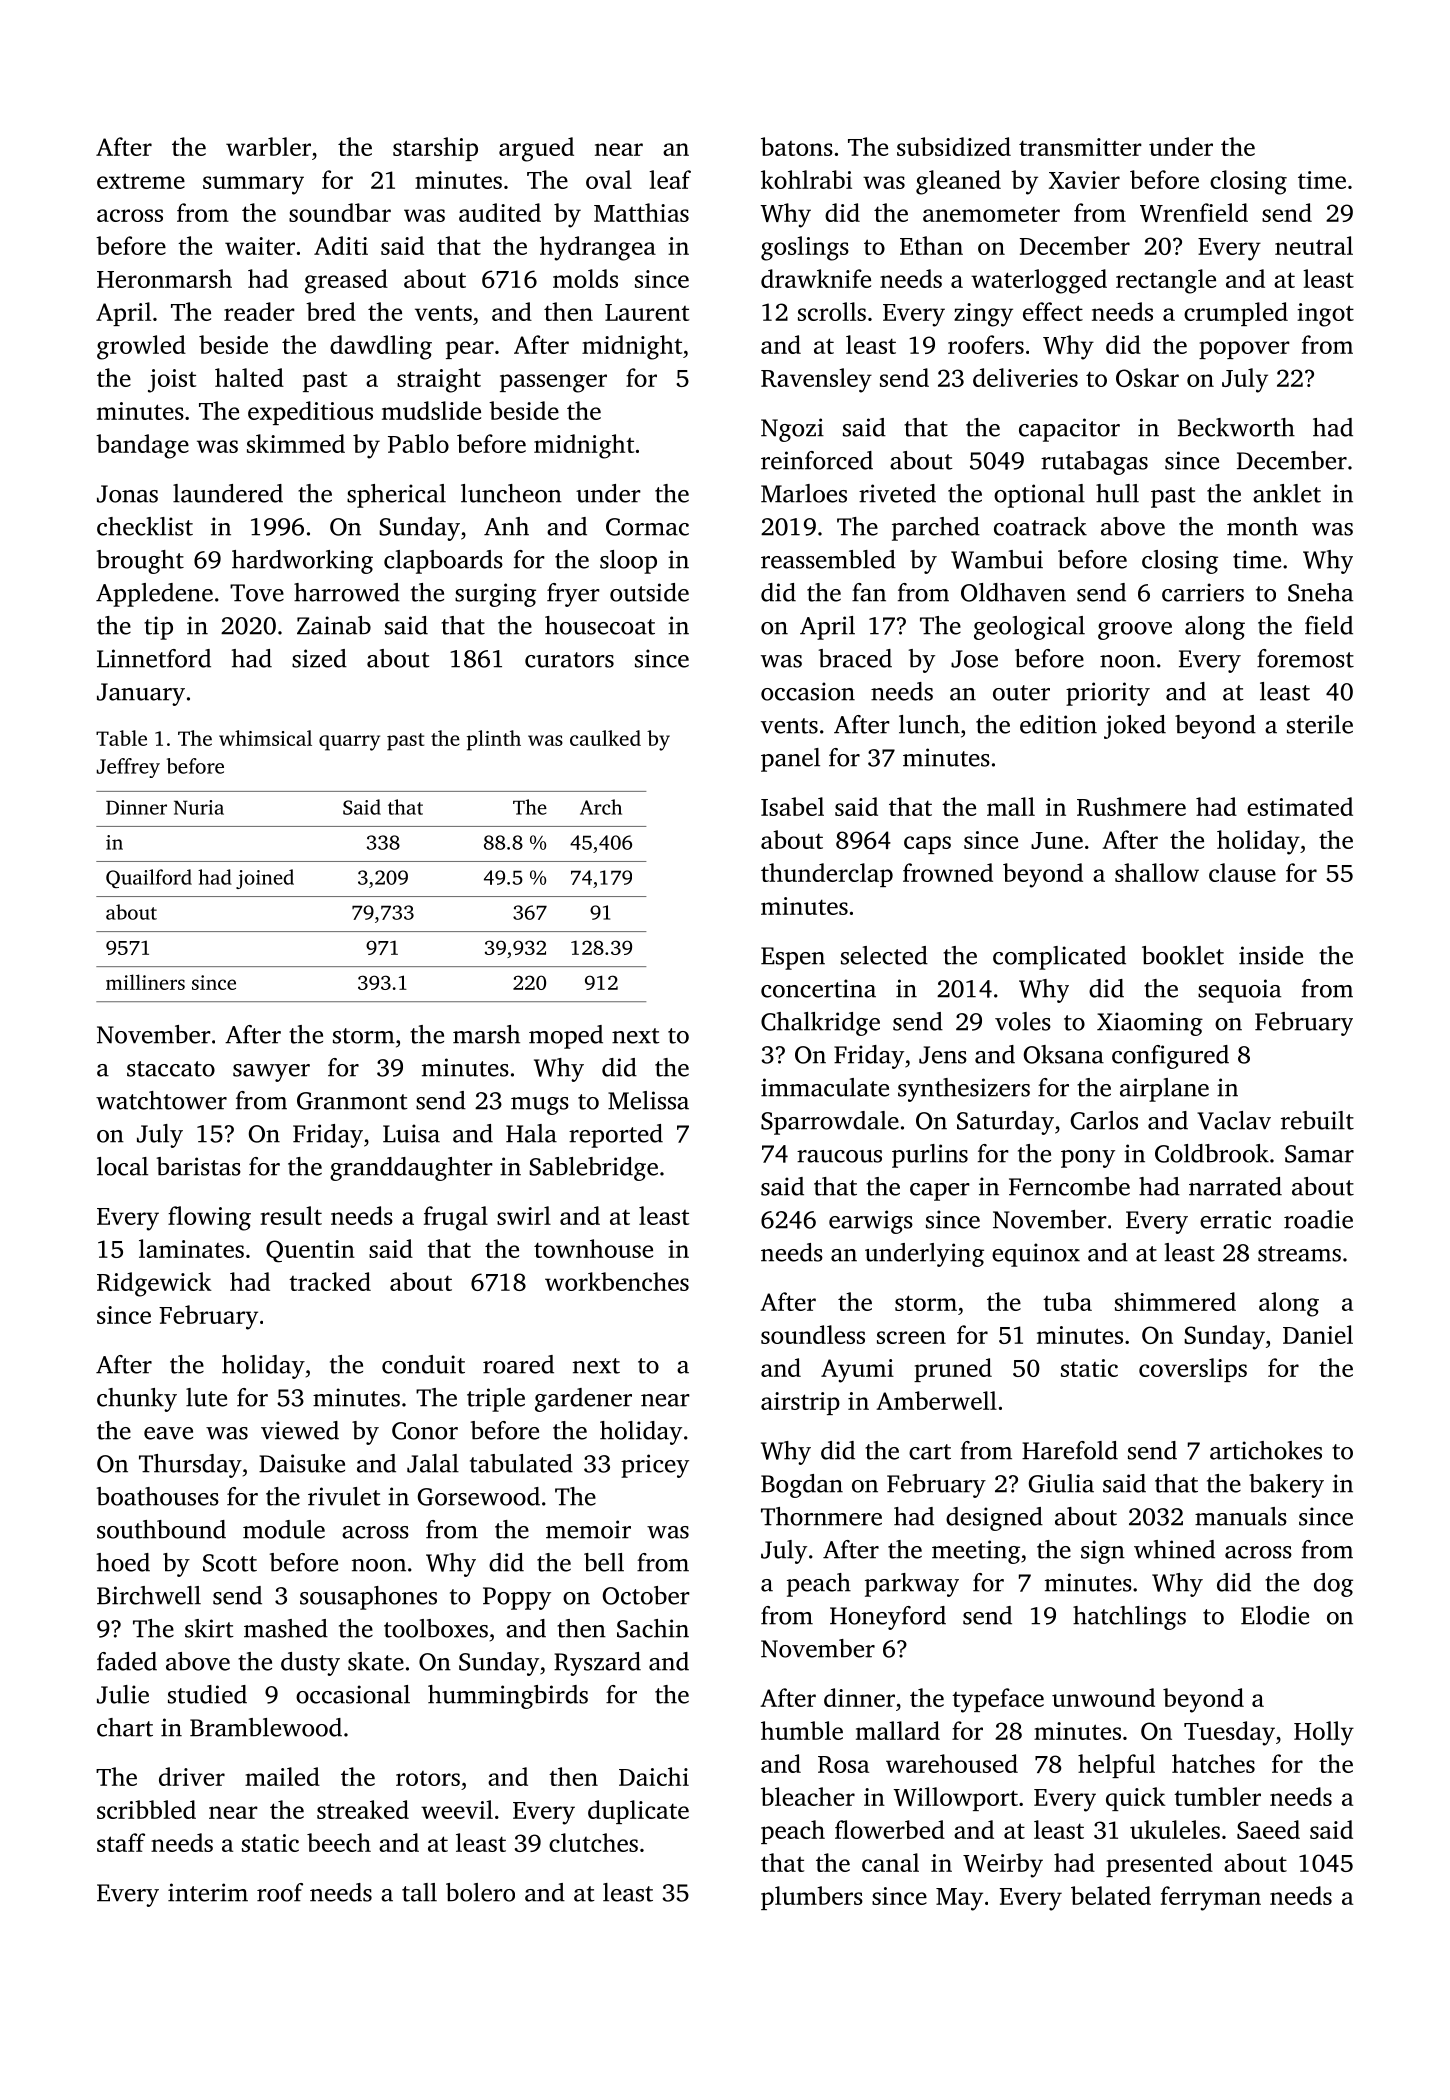 This image has height=2100, width=1450. Describe the element at coordinates (435, 149) in the image. I see `starship` at that location.
